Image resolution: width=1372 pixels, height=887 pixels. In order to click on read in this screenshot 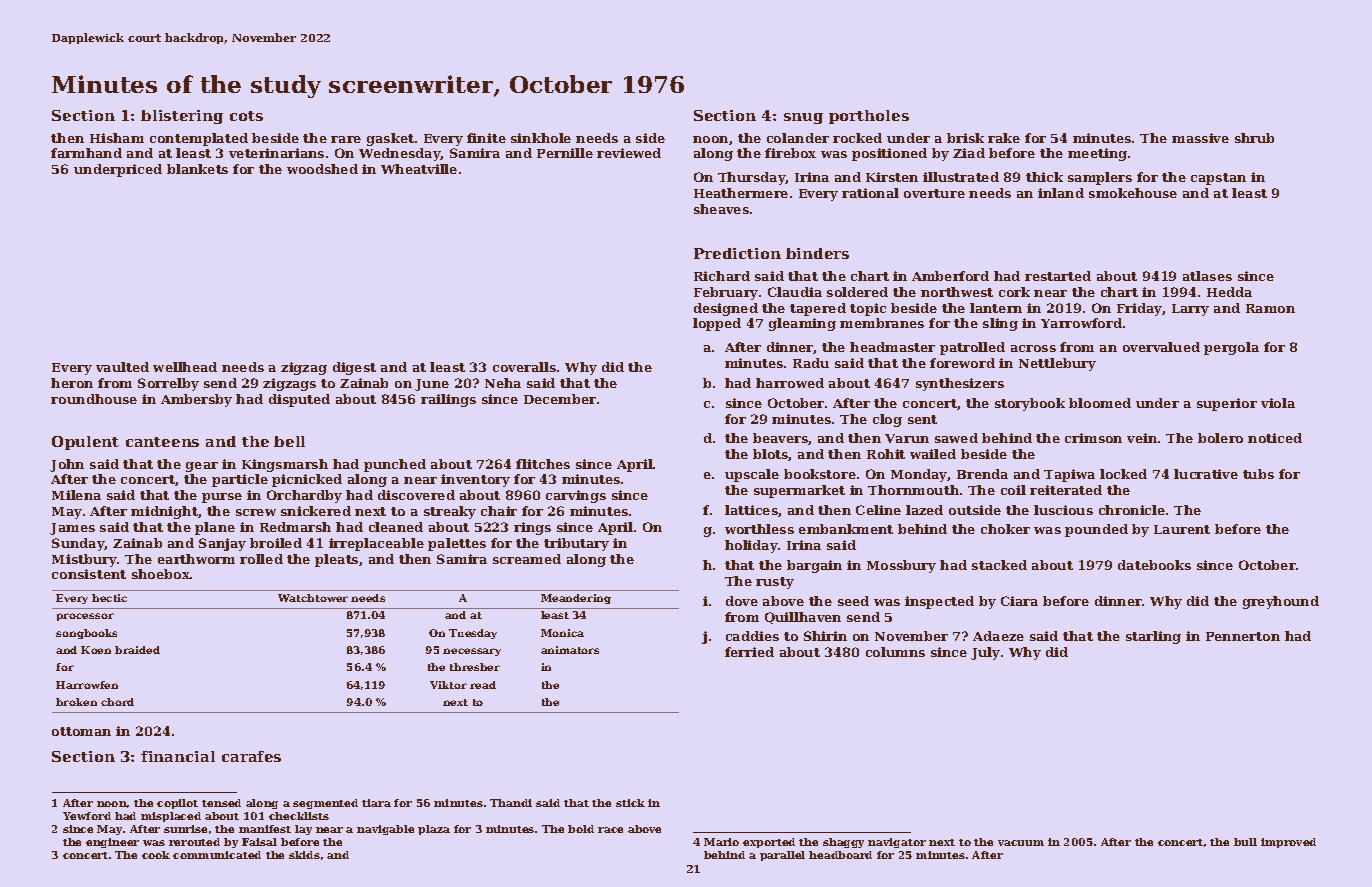, I will do `click(483, 685)`.
